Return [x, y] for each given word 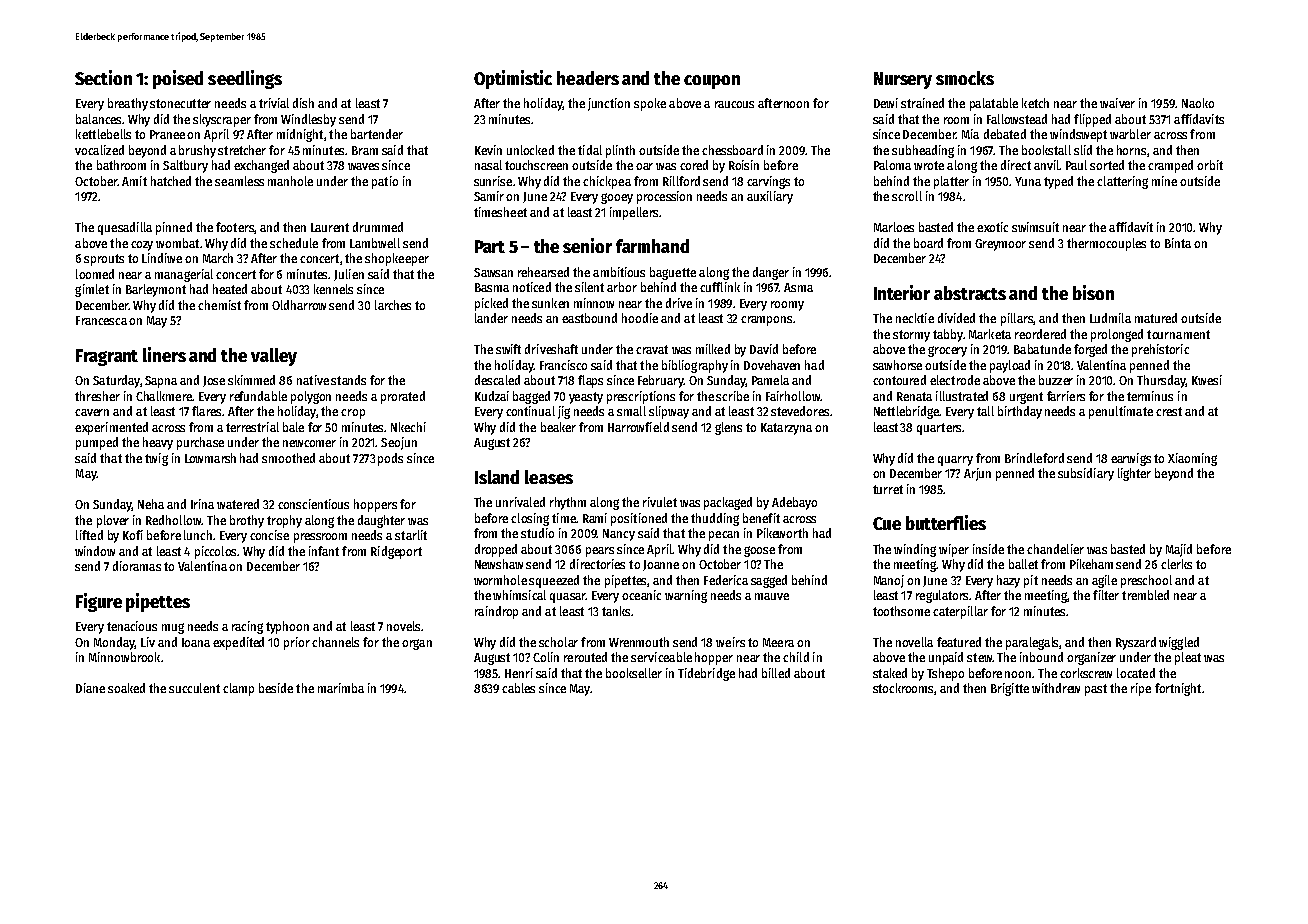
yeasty [586, 398]
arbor [622, 287]
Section [103, 77]
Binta [1178, 243]
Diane [90, 688]
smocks [965, 78]
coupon [712, 82]
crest [1169, 411]
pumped [97, 443]
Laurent [330, 227]
